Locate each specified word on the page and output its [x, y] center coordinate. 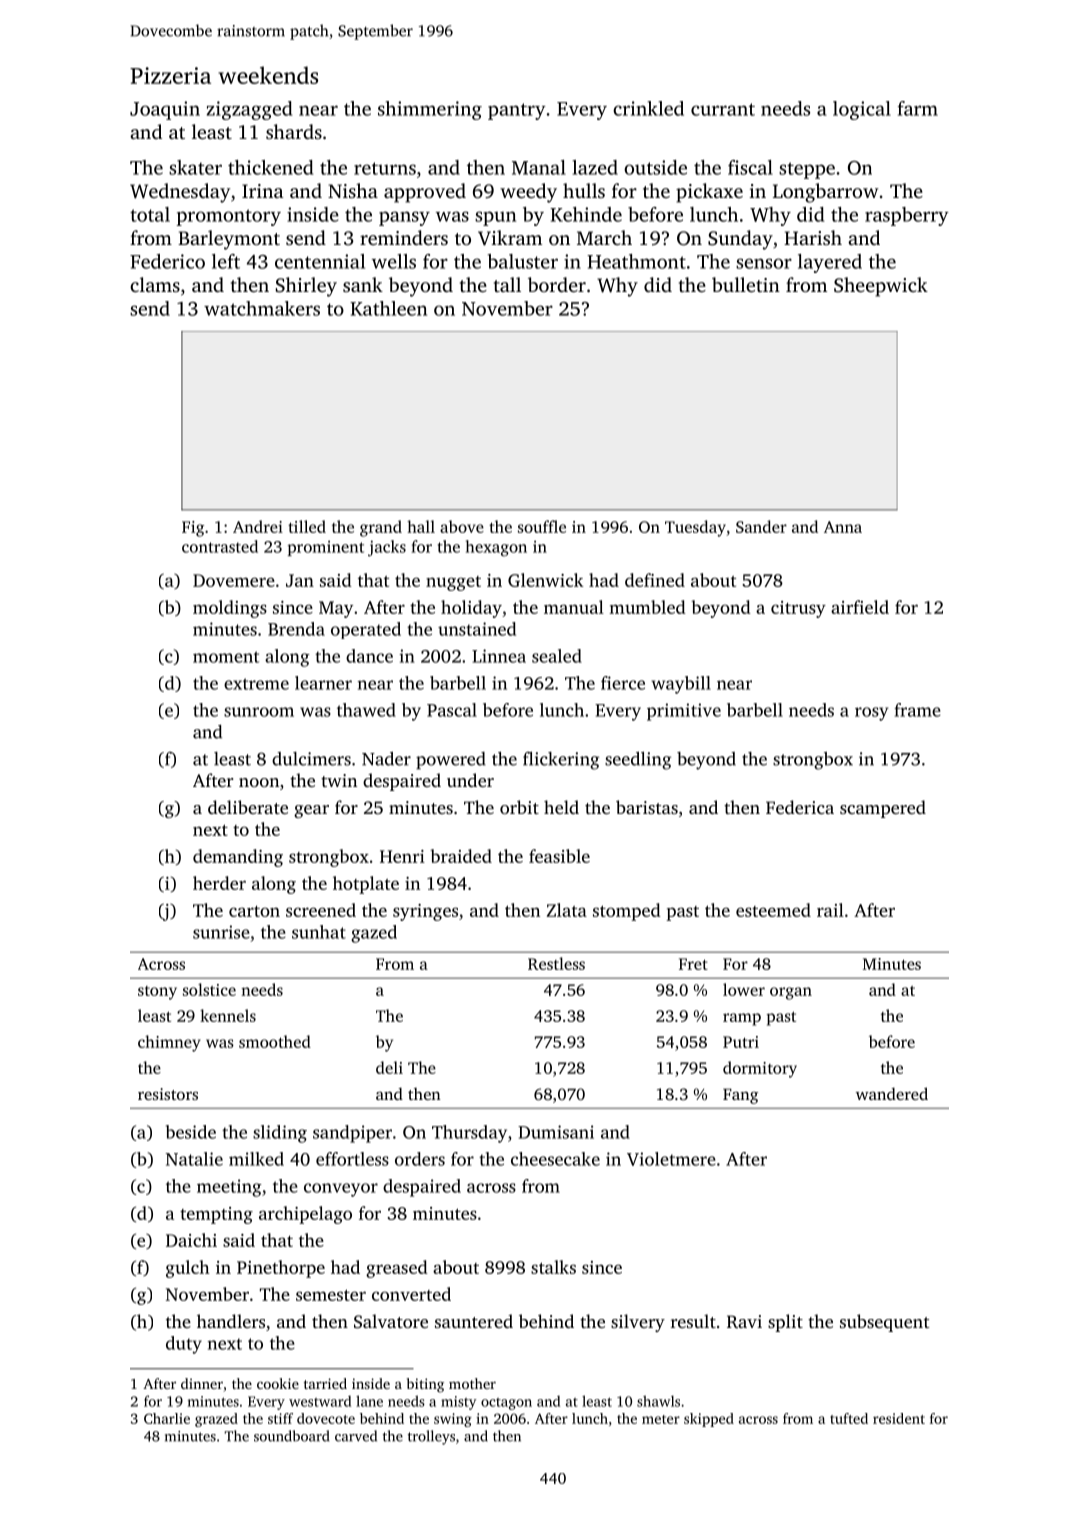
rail [830, 910]
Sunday [740, 240]
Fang [740, 1096]
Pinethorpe [281, 1269]
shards [294, 131]
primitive [684, 712]
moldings [230, 609]
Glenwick [546, 580]
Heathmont [636, 261]
